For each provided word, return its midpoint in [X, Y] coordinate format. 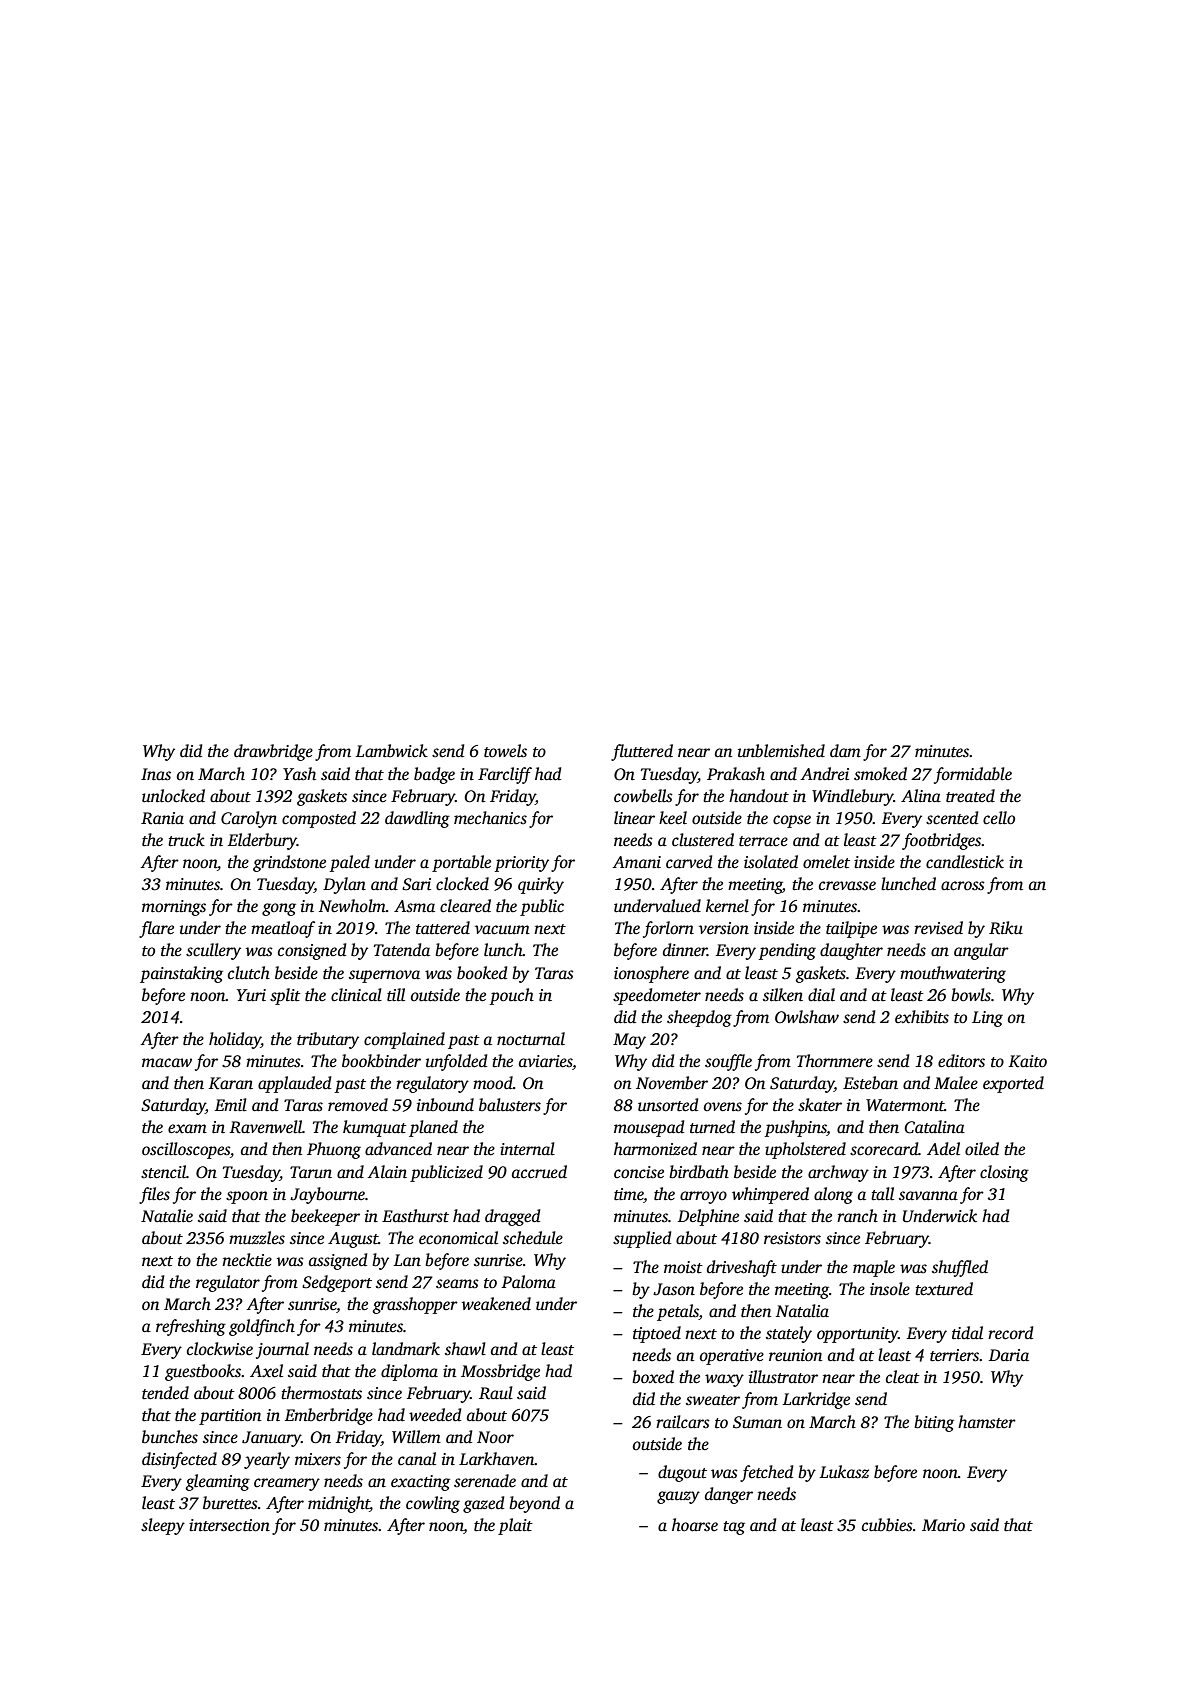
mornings [174, 908]
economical [458, 1238]
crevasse [847, 886]
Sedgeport [337, 1283]
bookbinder [381, 1061]
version [724, 928]
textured [944, 1289]
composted [319, 819]
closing [1004, 1173]
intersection [229, 1525]
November [672, 1082]
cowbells [643, 796]
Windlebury [853, 797]
